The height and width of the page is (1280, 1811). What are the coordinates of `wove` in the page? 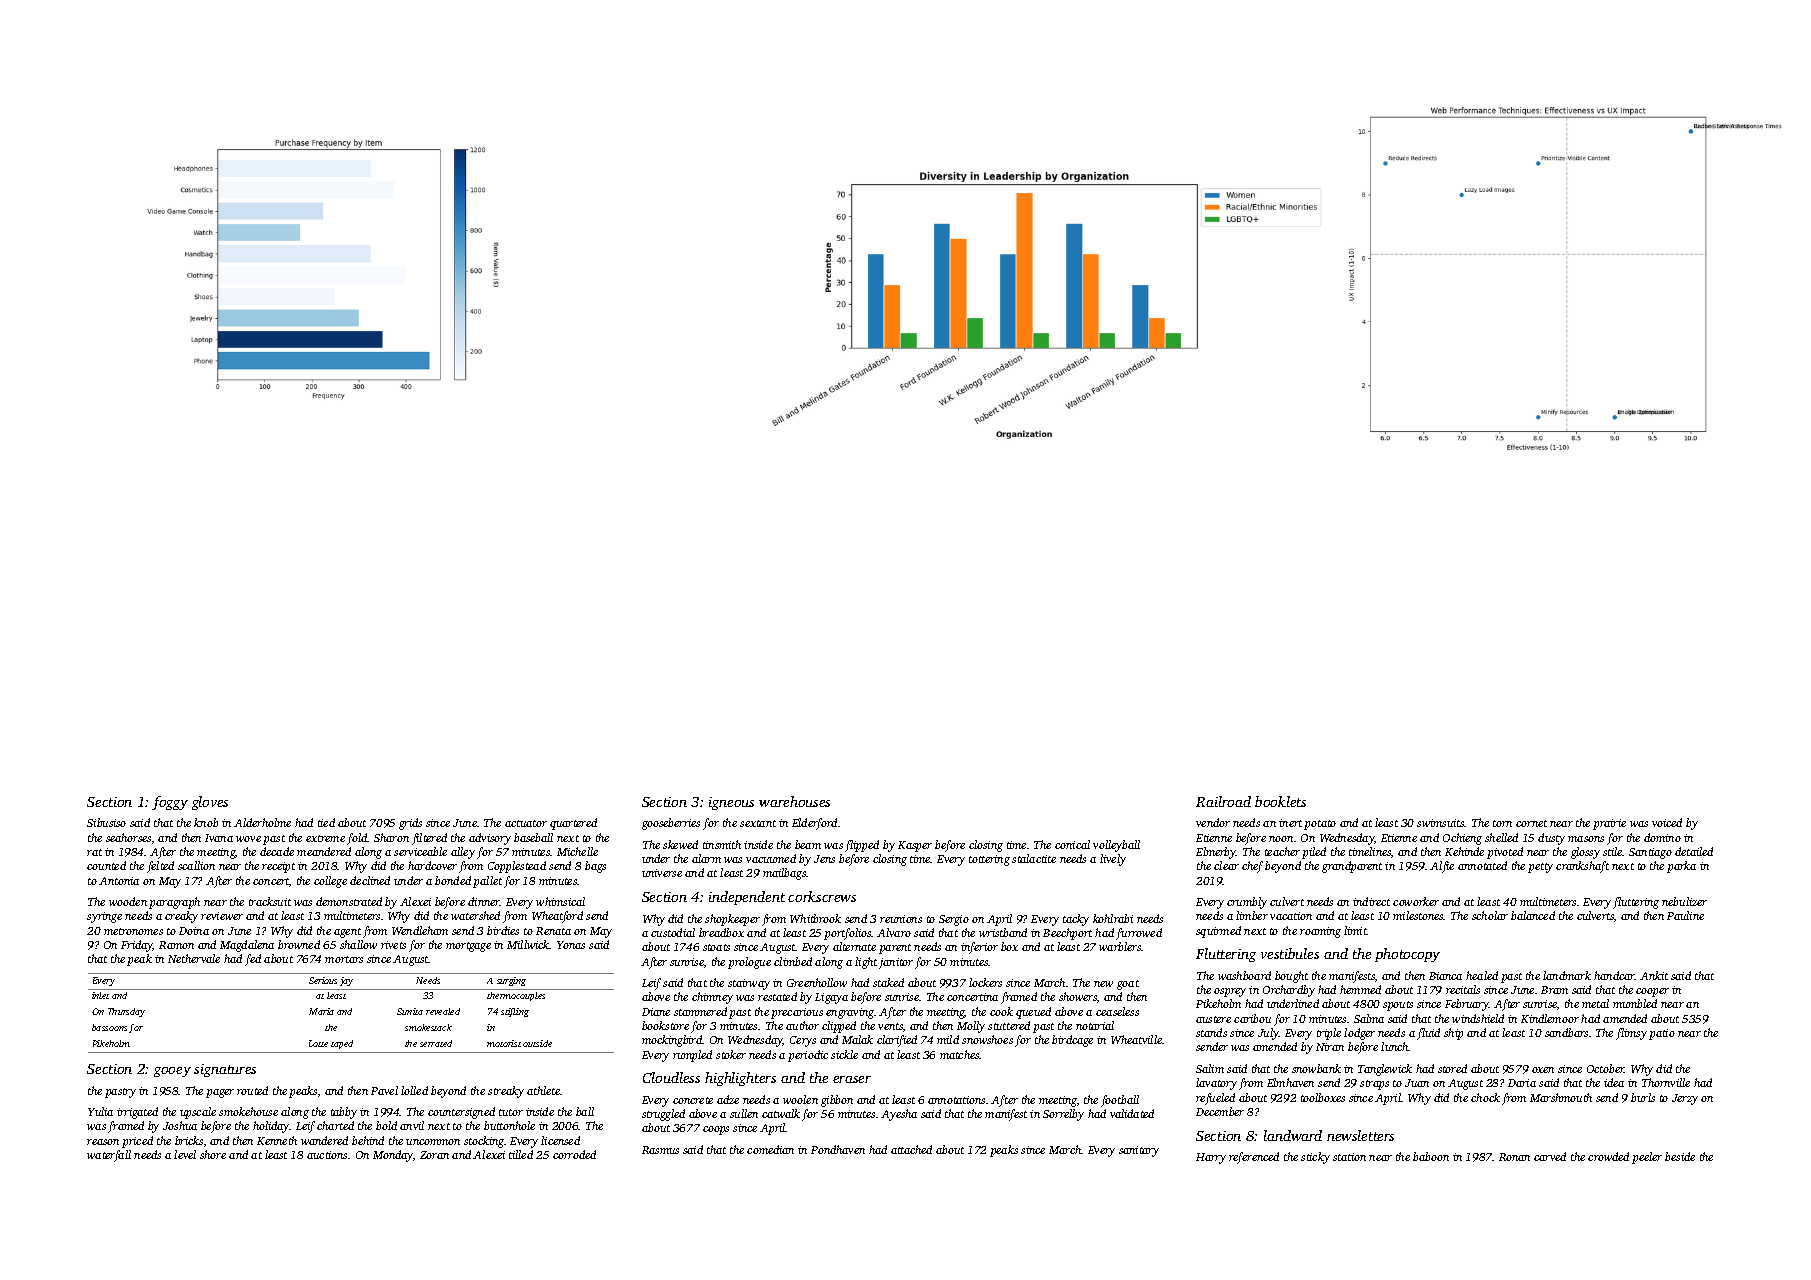 It's located at (248, 839).
